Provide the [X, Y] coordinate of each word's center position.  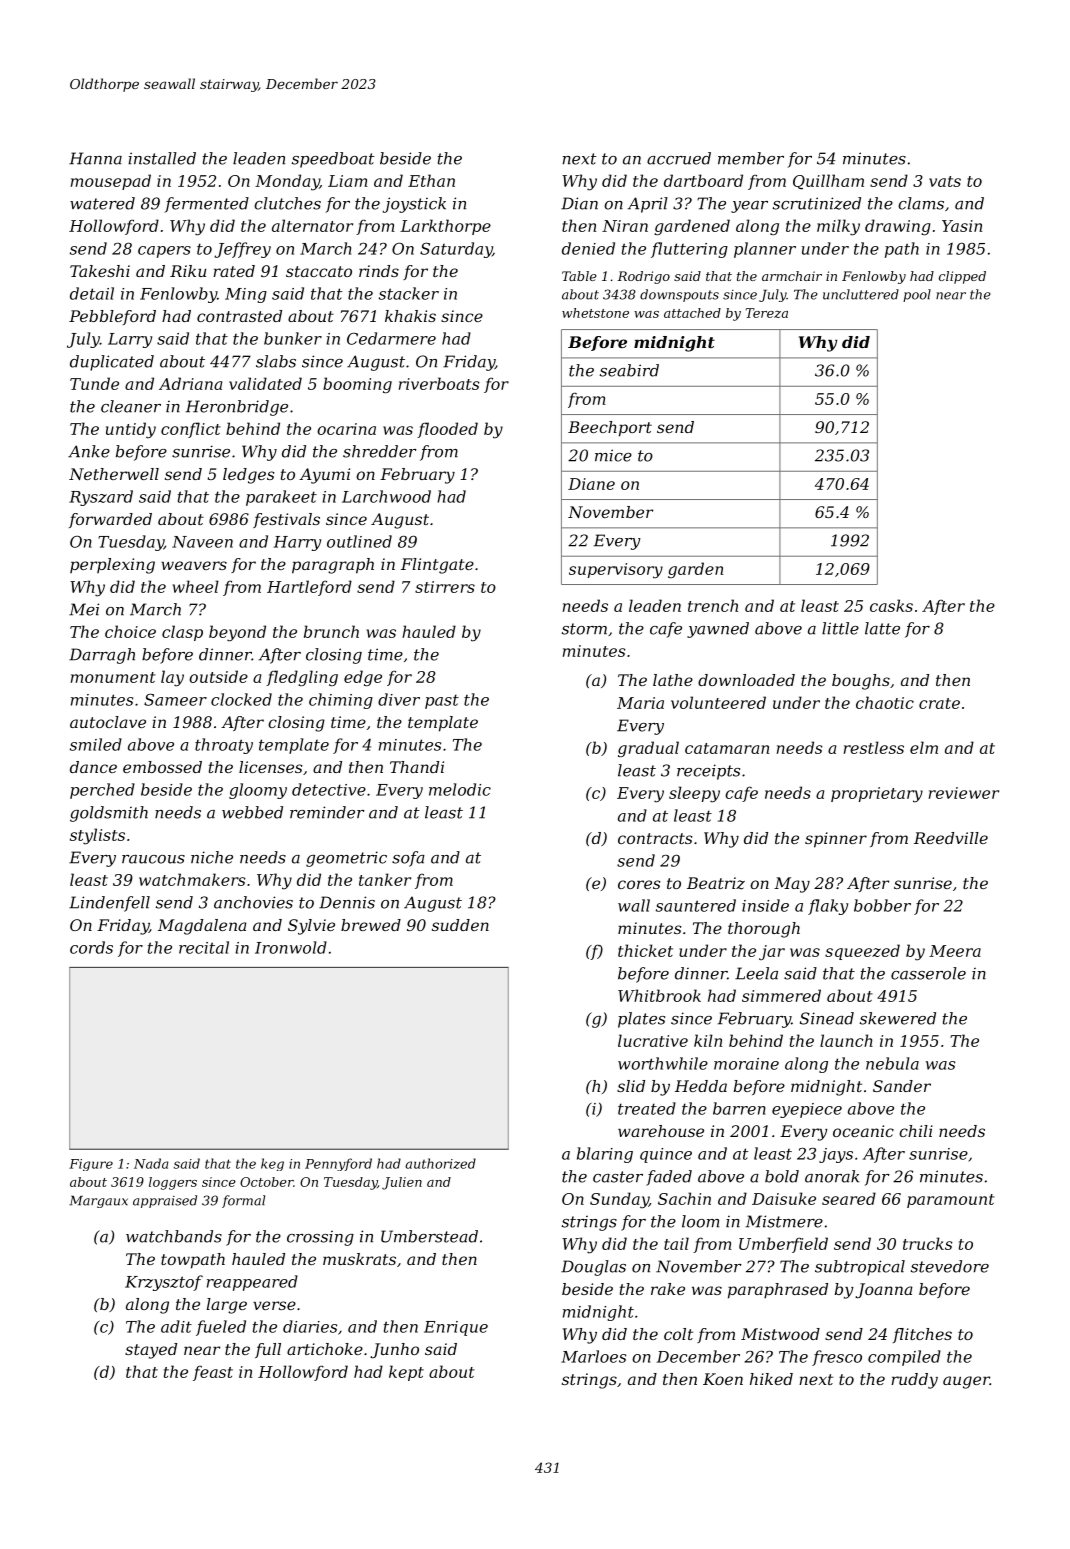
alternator [312, 225]
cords [91, 947]
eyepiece [807, 1110]
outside [218, 676]
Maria [640, 703]
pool [917, 295]
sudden [460, 925]
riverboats [439, 383]
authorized [440, 1163]
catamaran [727, 748]
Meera [955, 951]
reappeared [252, 1283]
